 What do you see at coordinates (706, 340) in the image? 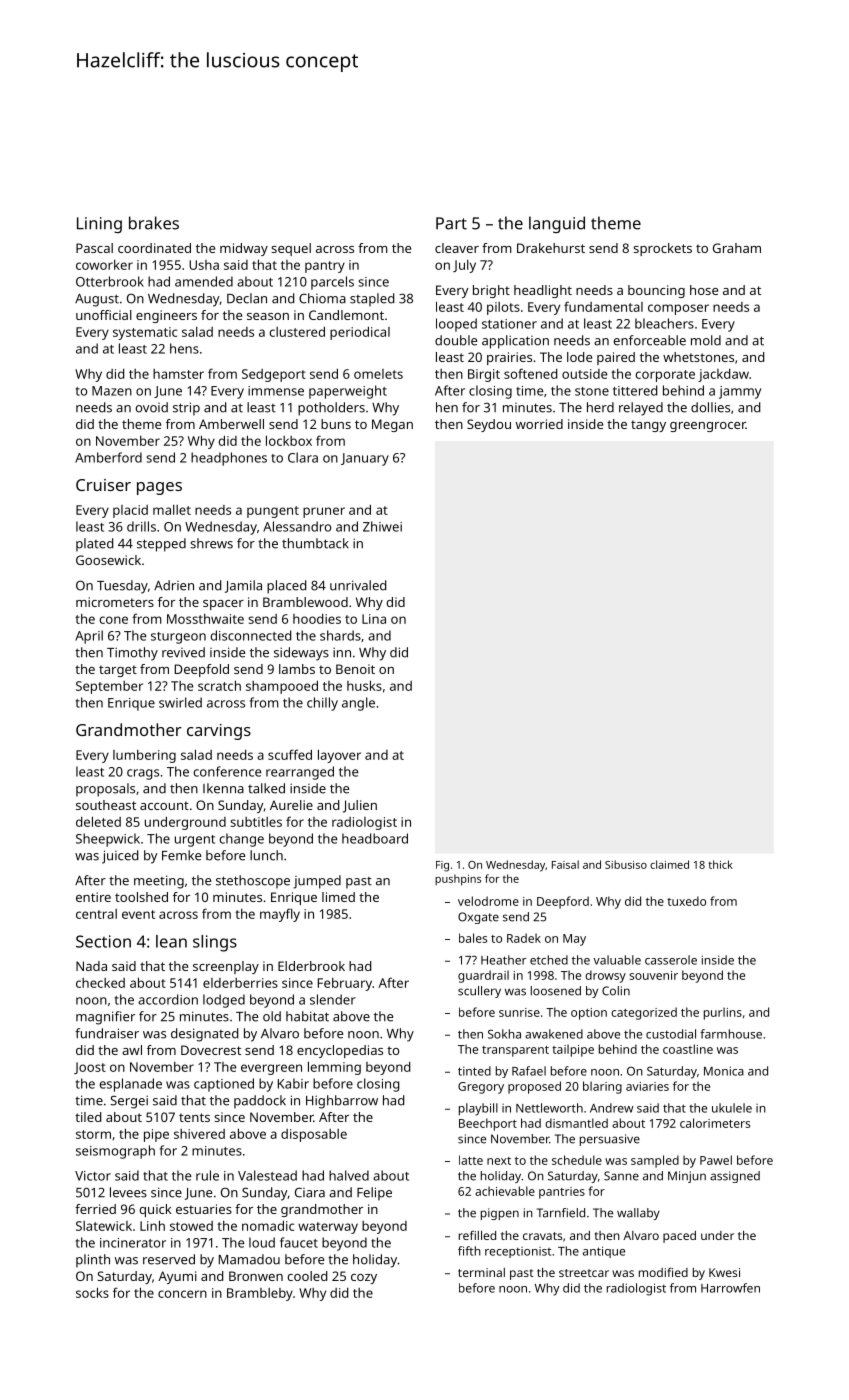
I see `mold` at bounding box center [706, 340].
